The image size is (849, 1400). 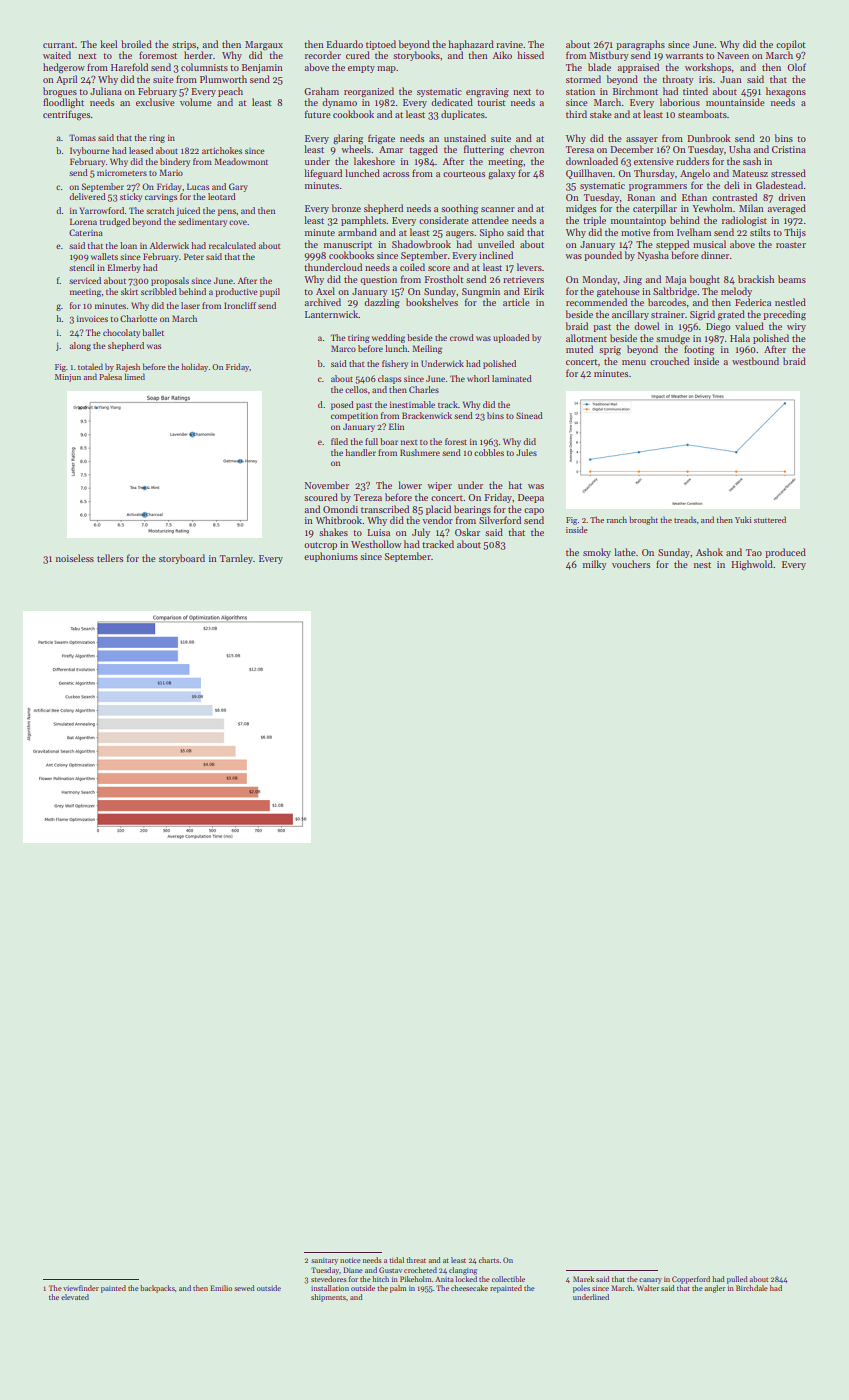 I want to click on noiseless, so click(x=75, y=558).
